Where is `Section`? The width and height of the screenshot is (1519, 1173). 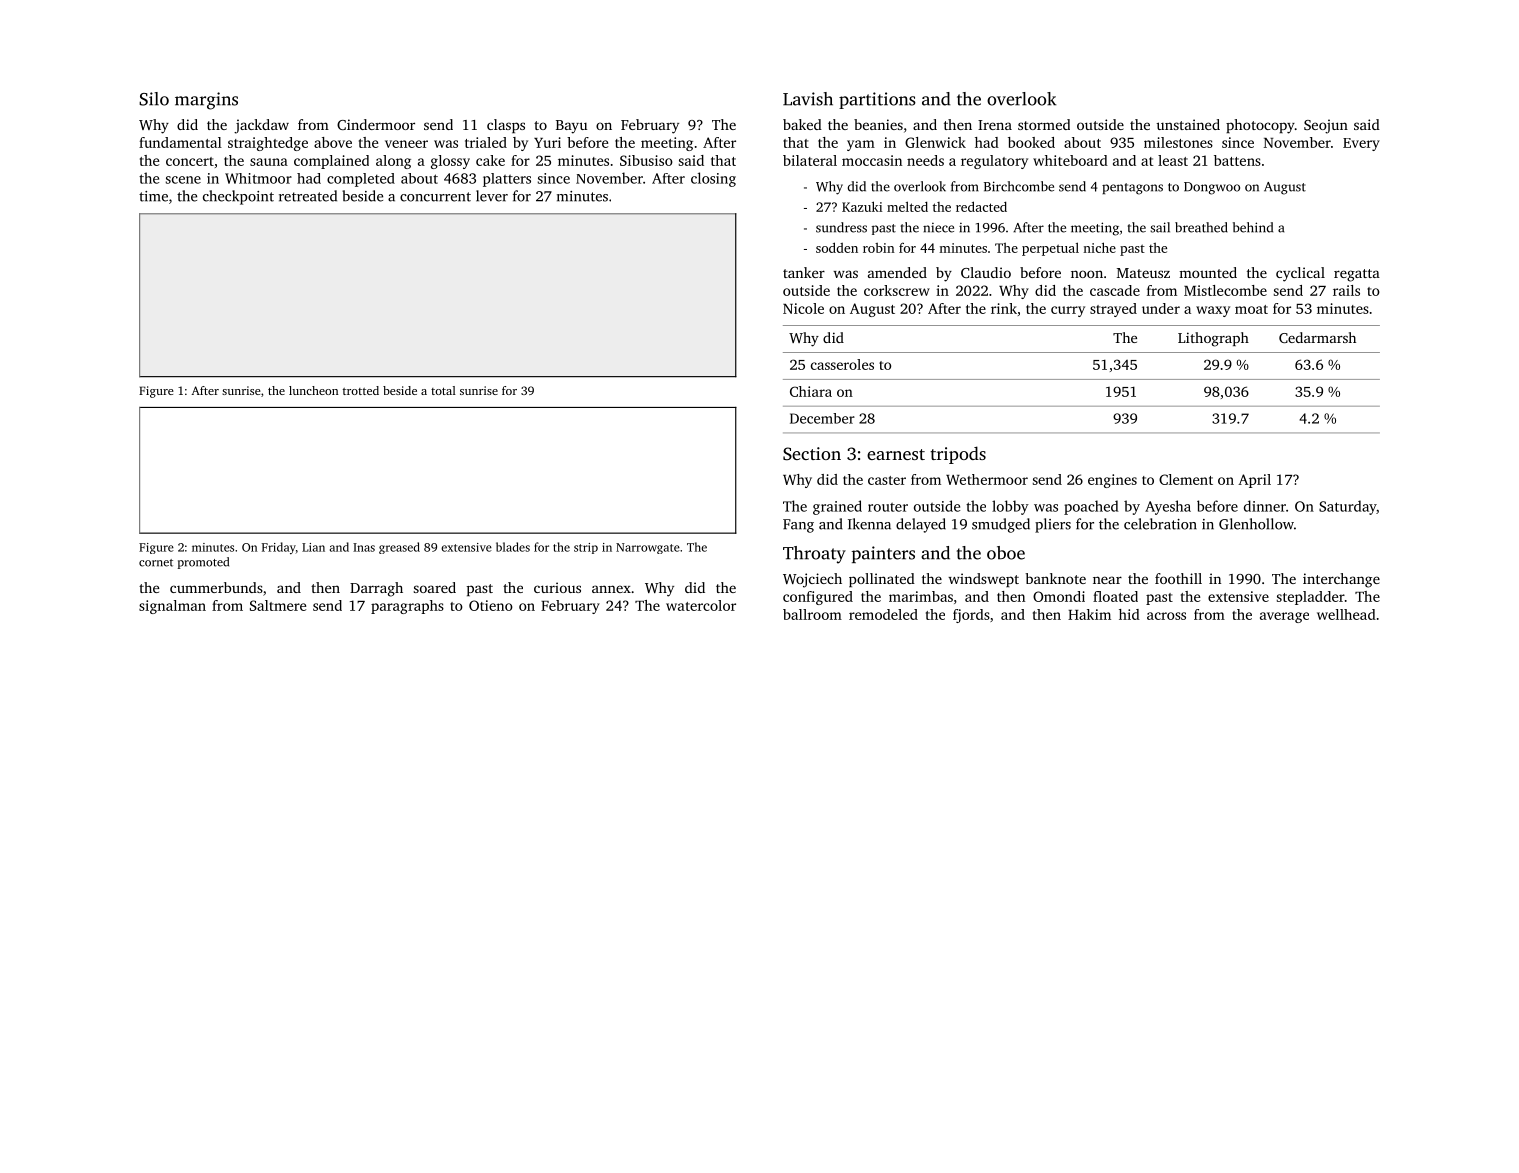
Section is located at coordinates (812, 454).
